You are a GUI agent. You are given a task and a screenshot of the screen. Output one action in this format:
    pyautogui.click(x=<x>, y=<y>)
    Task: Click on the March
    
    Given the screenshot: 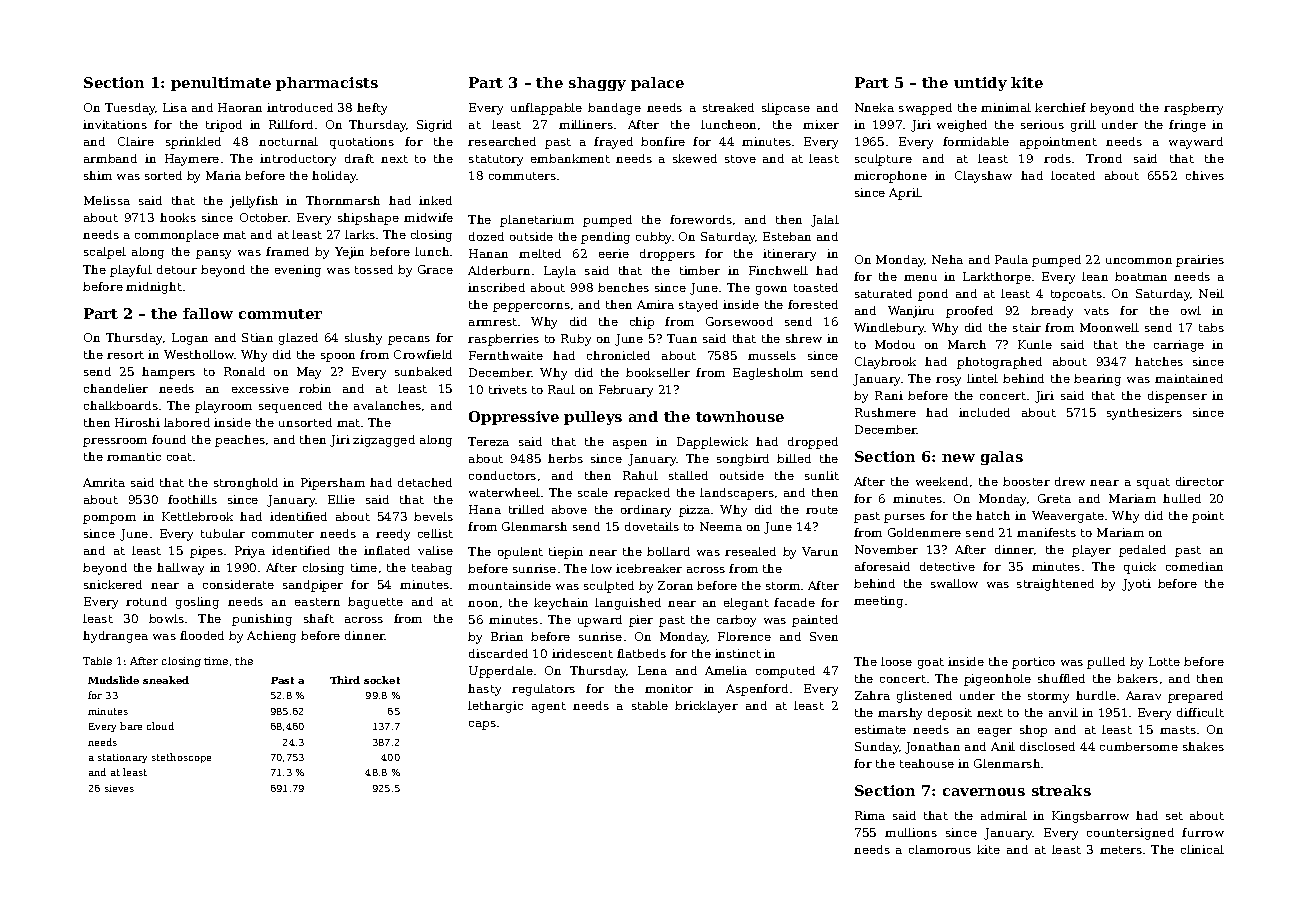 What is the action you would take?
    pyautogui.click(x=967, y=344)
